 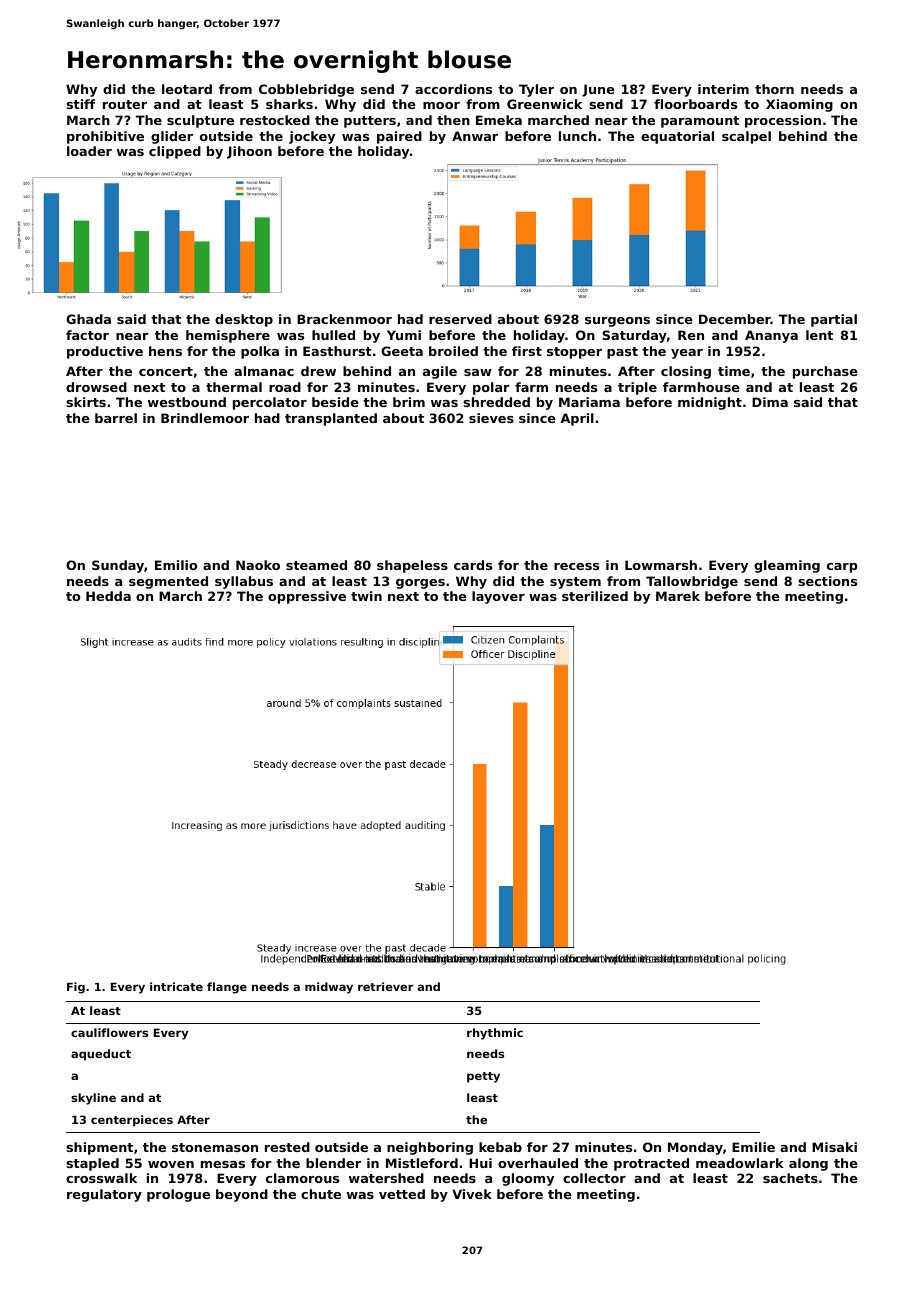 What do you see at coordinates (576, 566) in the screenshot?
I see `recess` at bounding box center [576, 566].
